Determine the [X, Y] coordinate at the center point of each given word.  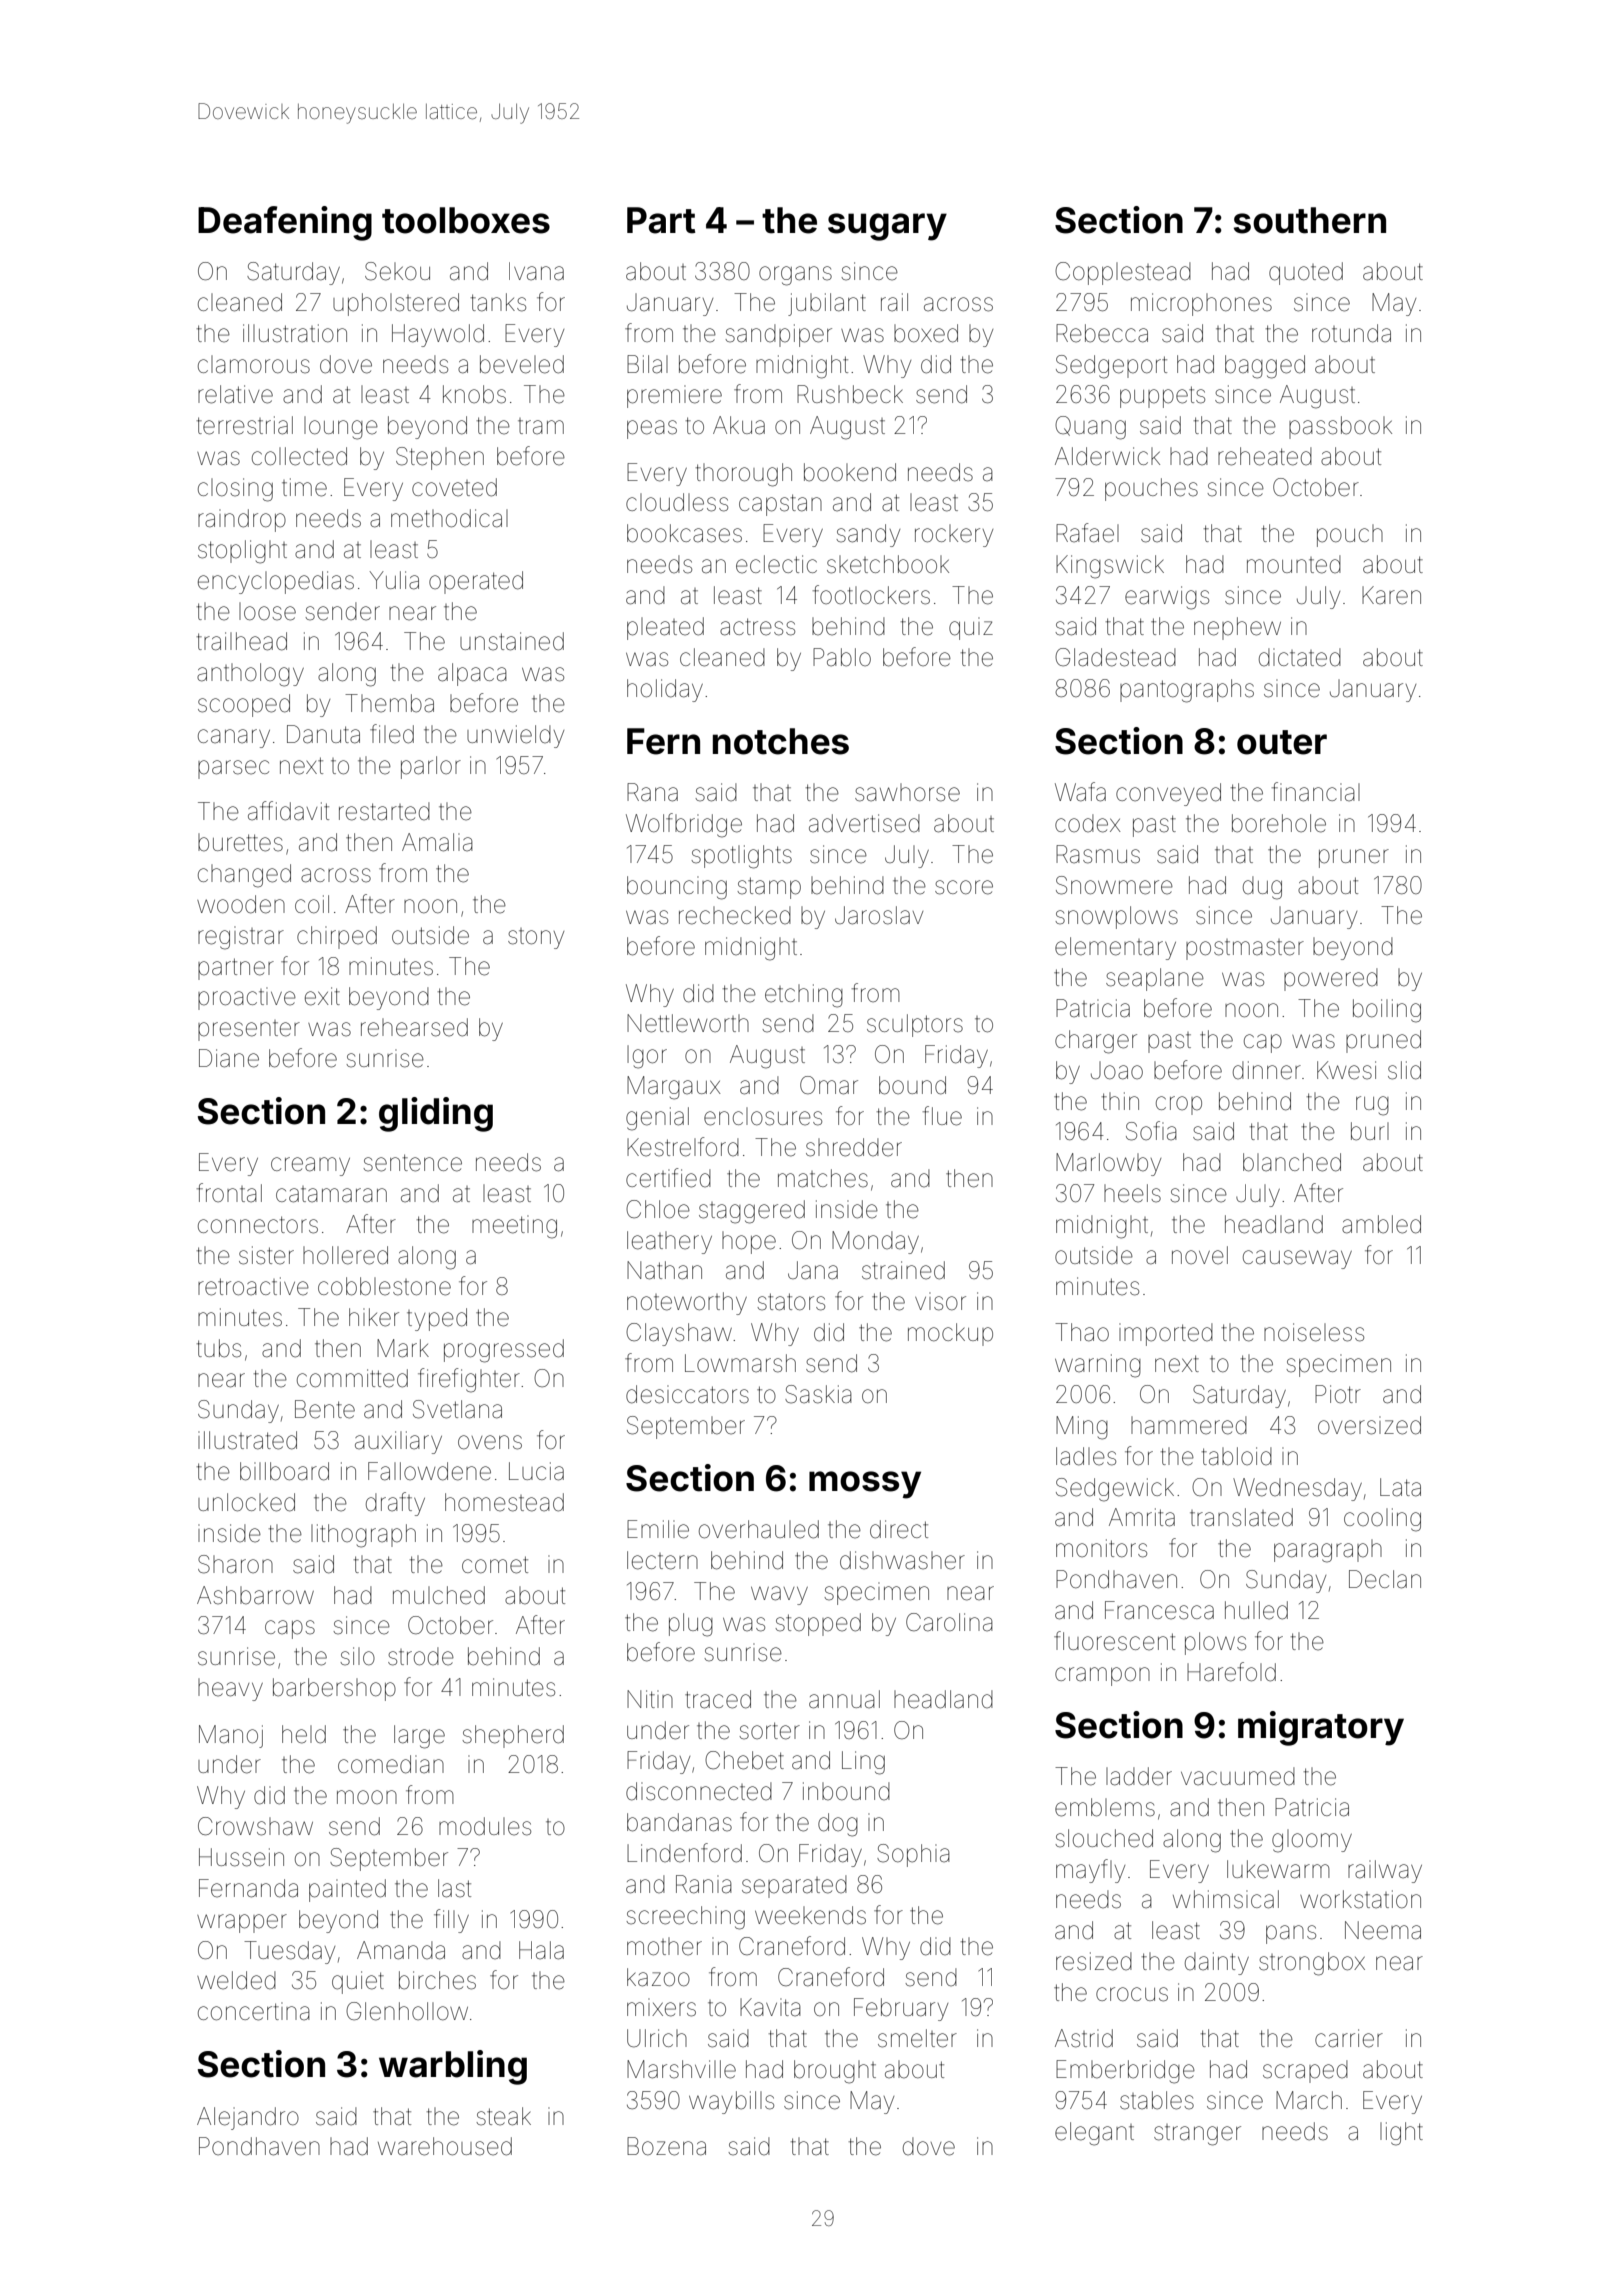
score [964, 887]
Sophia [913, 1855]
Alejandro [248, 2118]
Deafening [285, 223]
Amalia [437, 842]
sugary [887, 227]
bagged [1265, 367]
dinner [1267, 1070]
